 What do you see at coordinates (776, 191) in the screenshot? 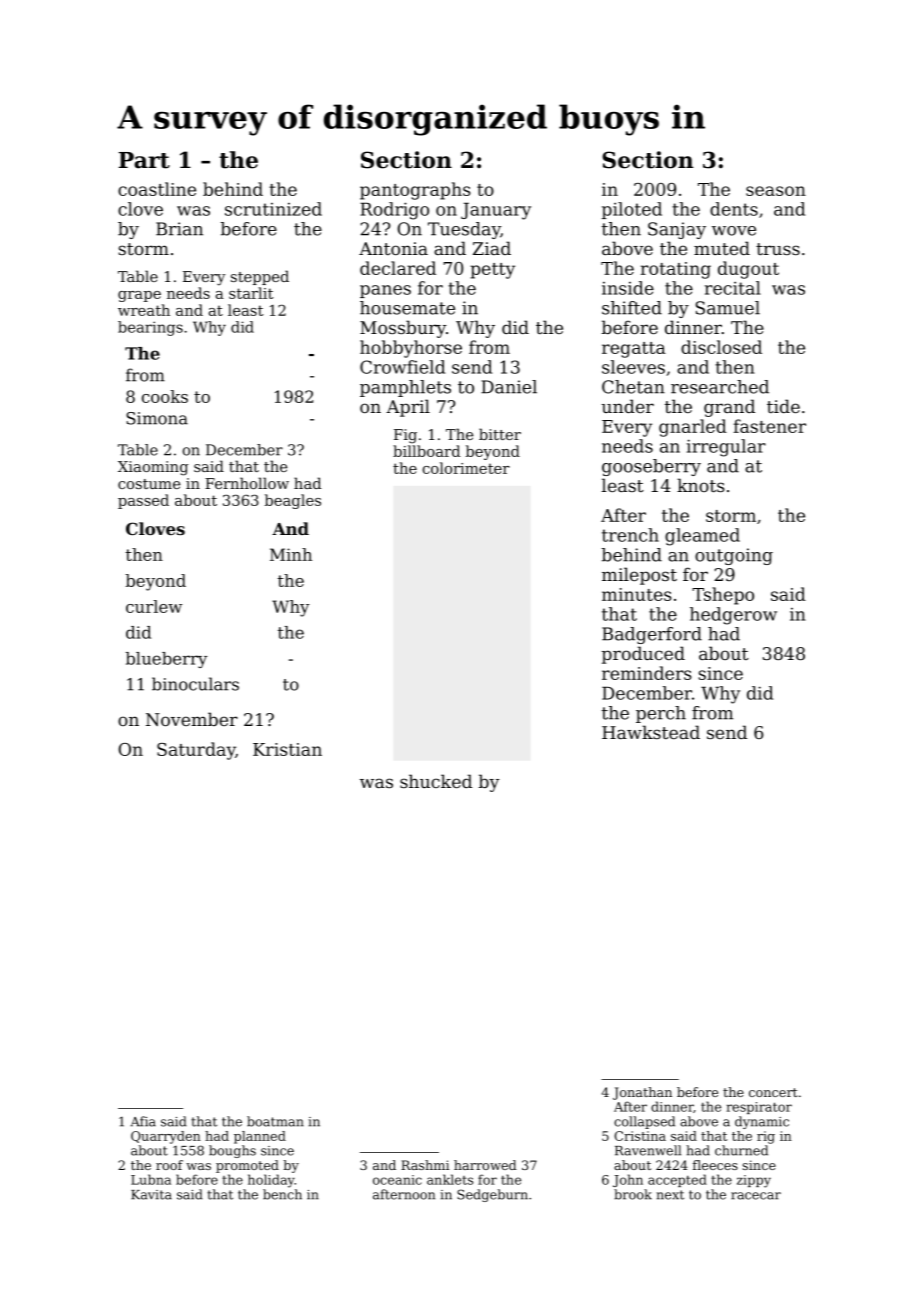
I see `season` at bounding box center [776, 191].
